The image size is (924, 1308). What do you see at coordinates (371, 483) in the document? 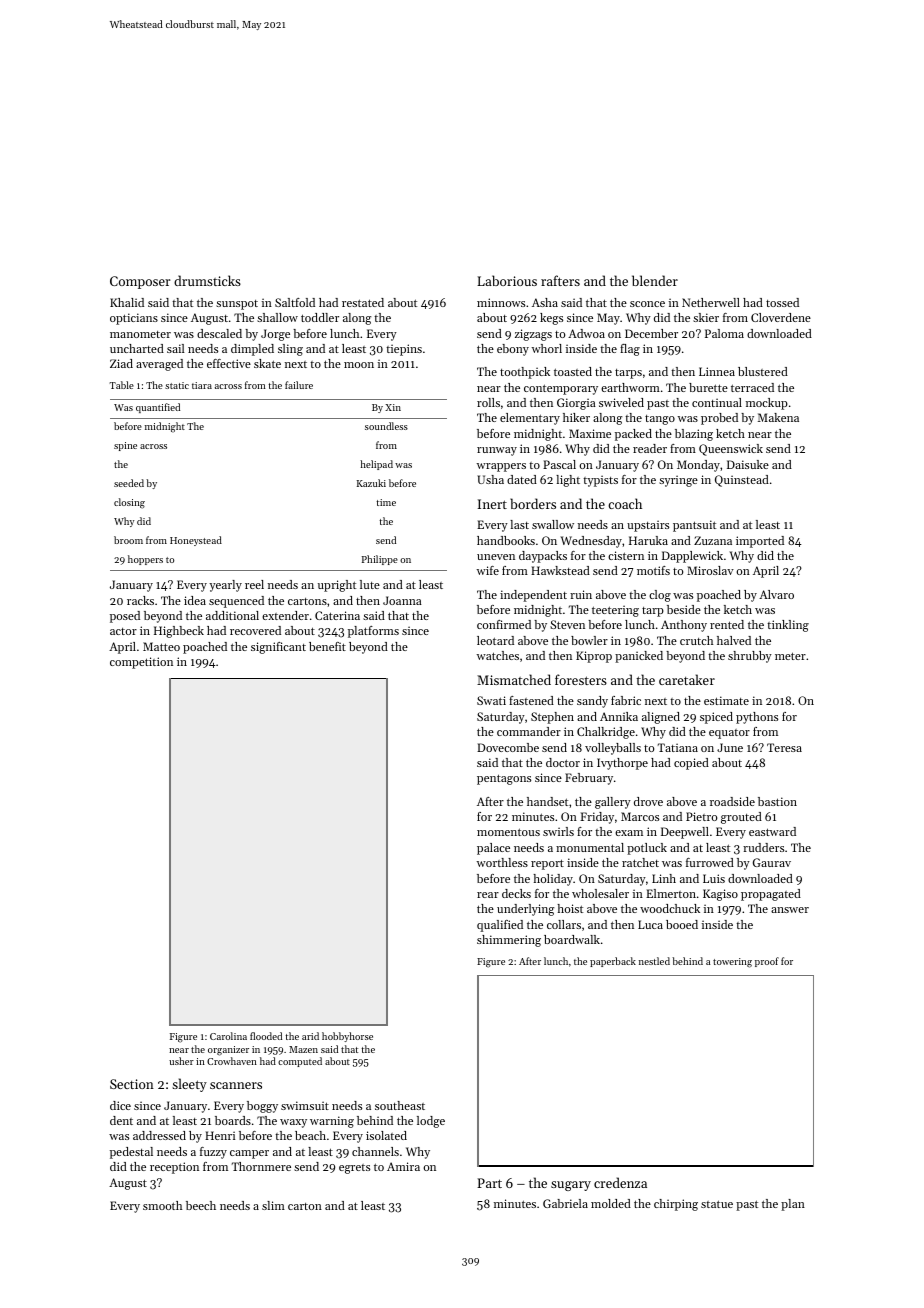
I see `Kazuki` at bounding box center [371, 483].
